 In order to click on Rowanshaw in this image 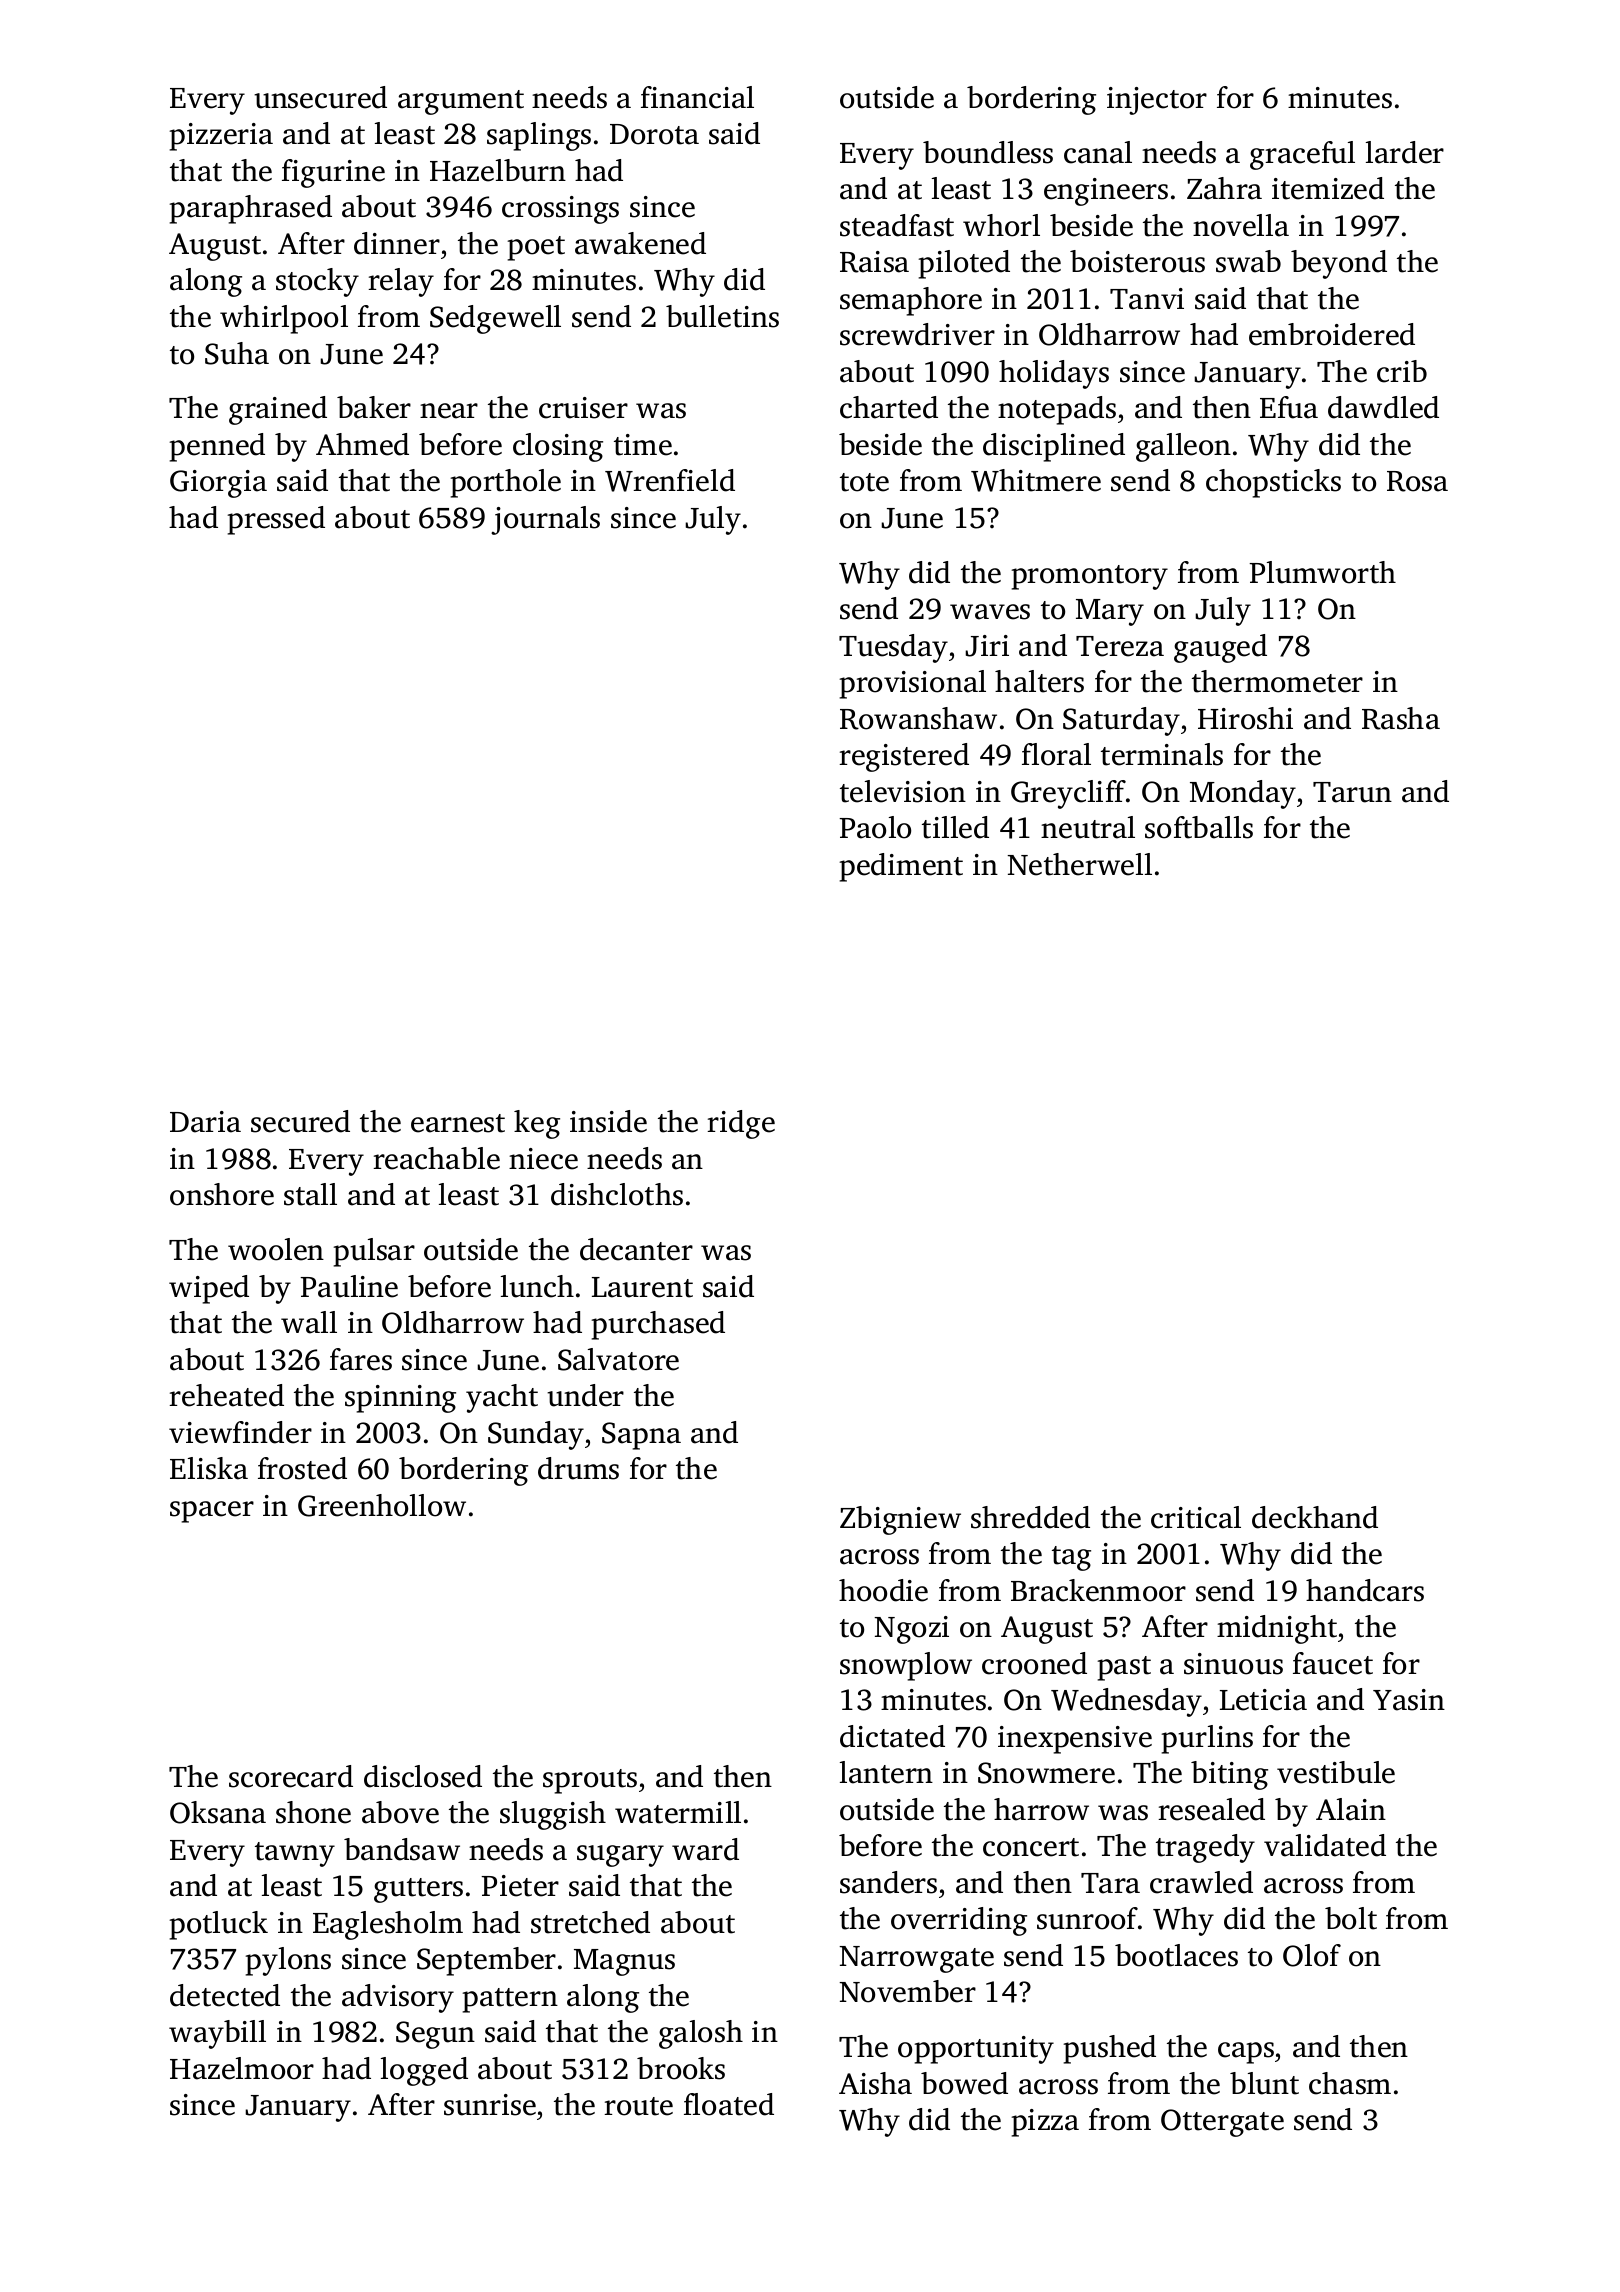, I will do `click(918, 718)`.
